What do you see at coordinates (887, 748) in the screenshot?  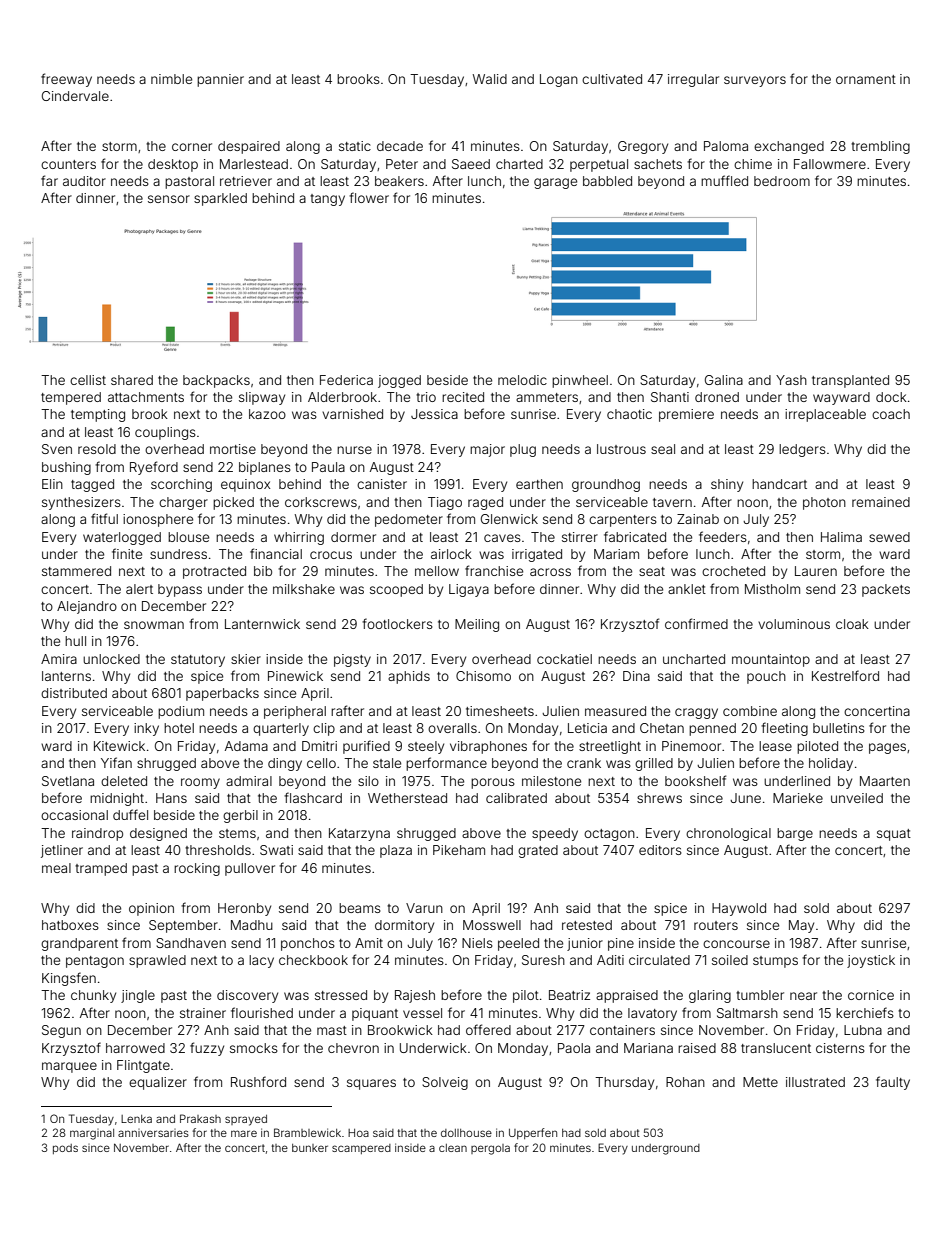 I see `pages` at bounding box center [887, 748].
